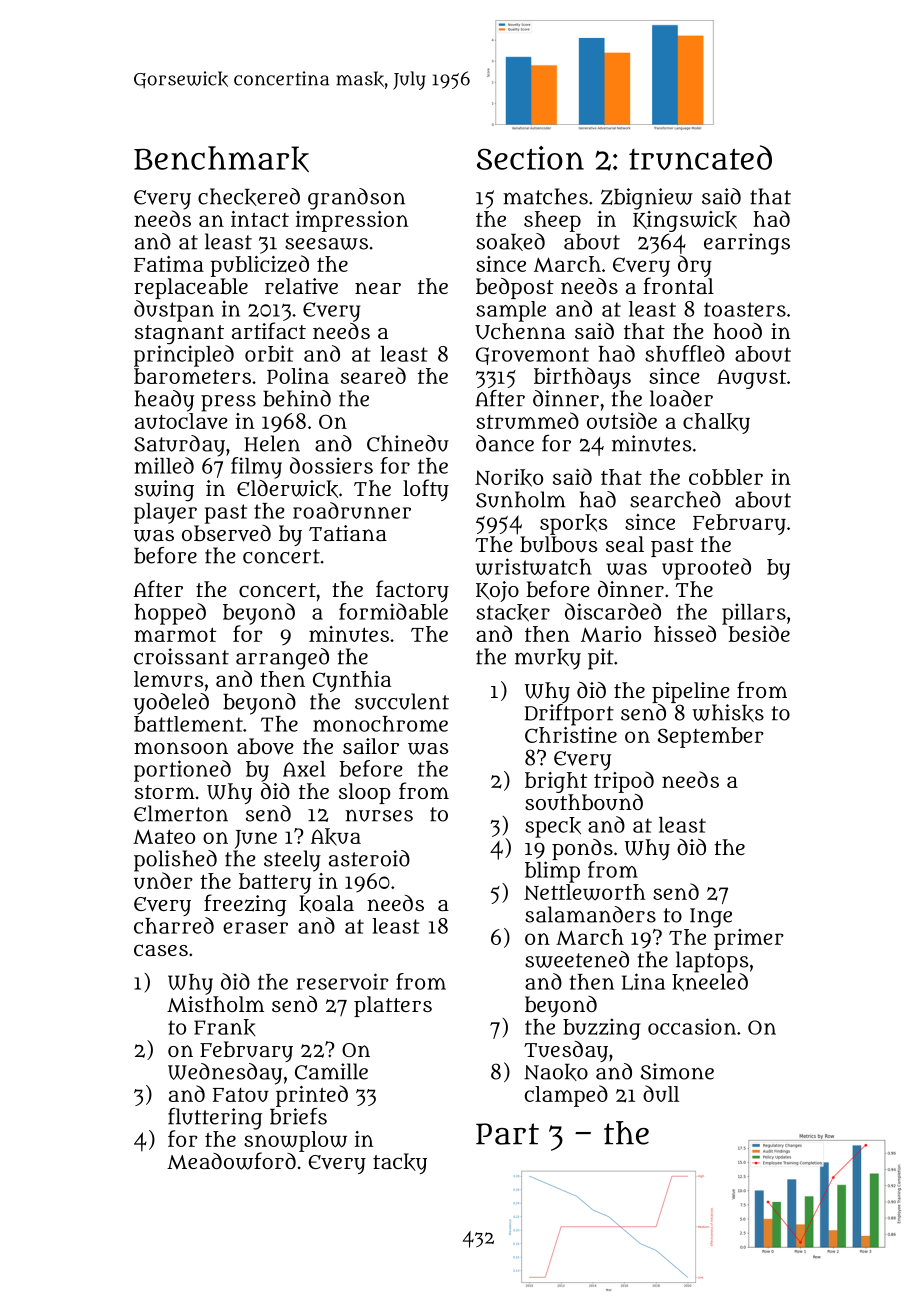 This screenshot has width=924, height=1314. I want to click on freezing, so click(245, 905).
